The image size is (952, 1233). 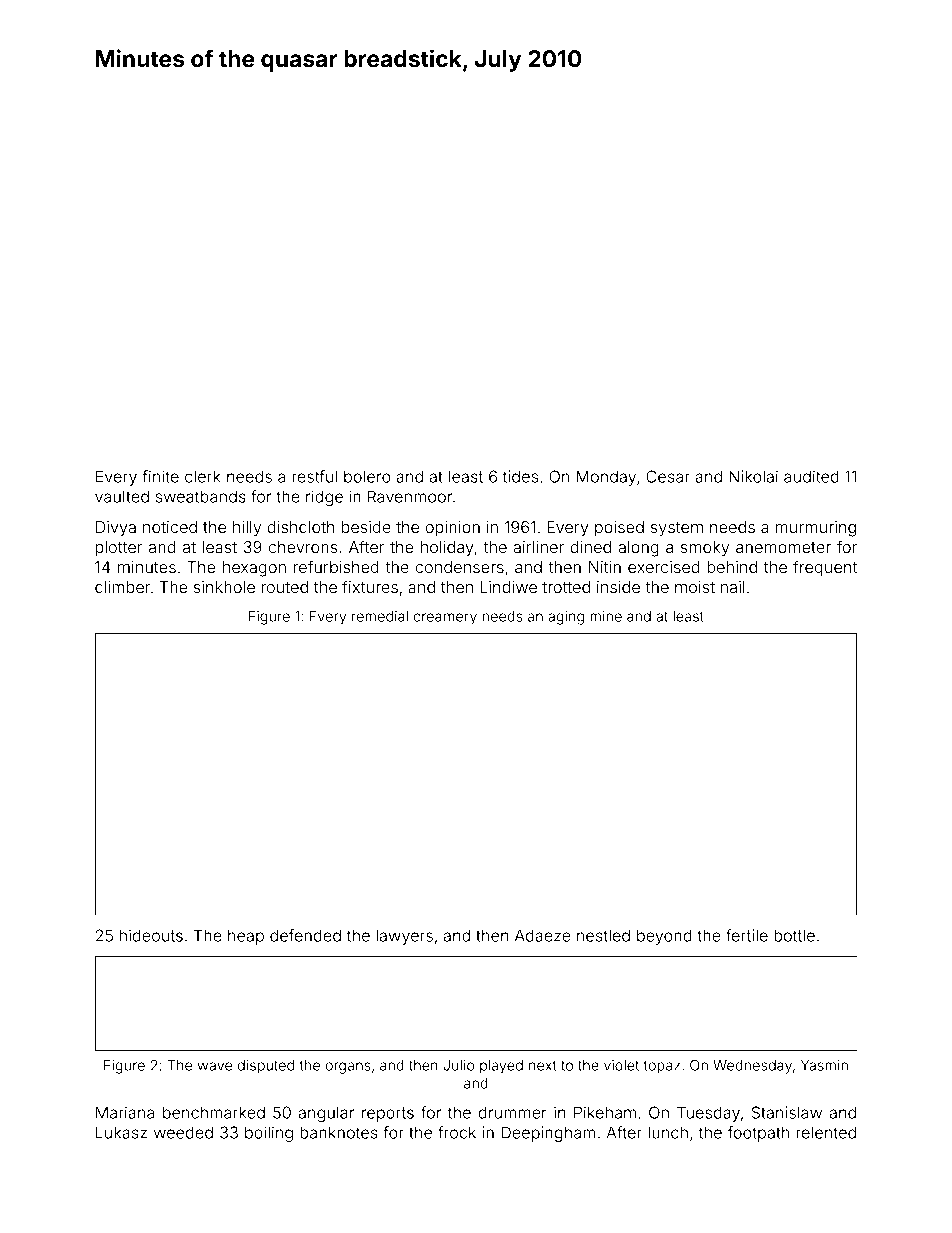 I want to click on Divya, so click(x=116, y=529).
